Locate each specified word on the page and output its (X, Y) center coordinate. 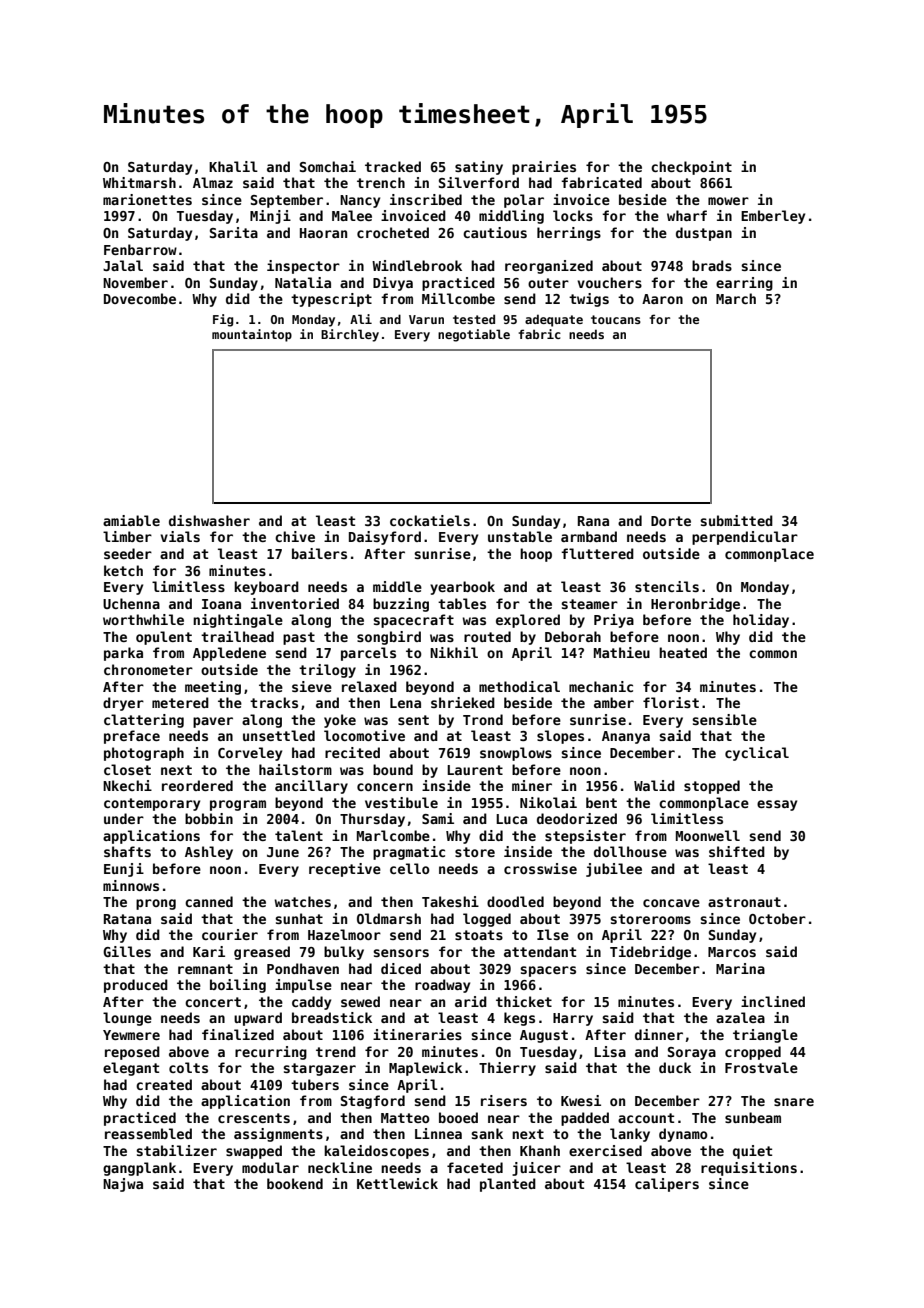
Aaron (662, 299)
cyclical (757, 754)
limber (127, 536)
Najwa (123, 1185)
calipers (667, 1185)
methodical (519, 686)
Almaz (213, 182)
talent (299, 835)
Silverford (479, 182)
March (736, 298)
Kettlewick (397, 1183)
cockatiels (430, 520)
